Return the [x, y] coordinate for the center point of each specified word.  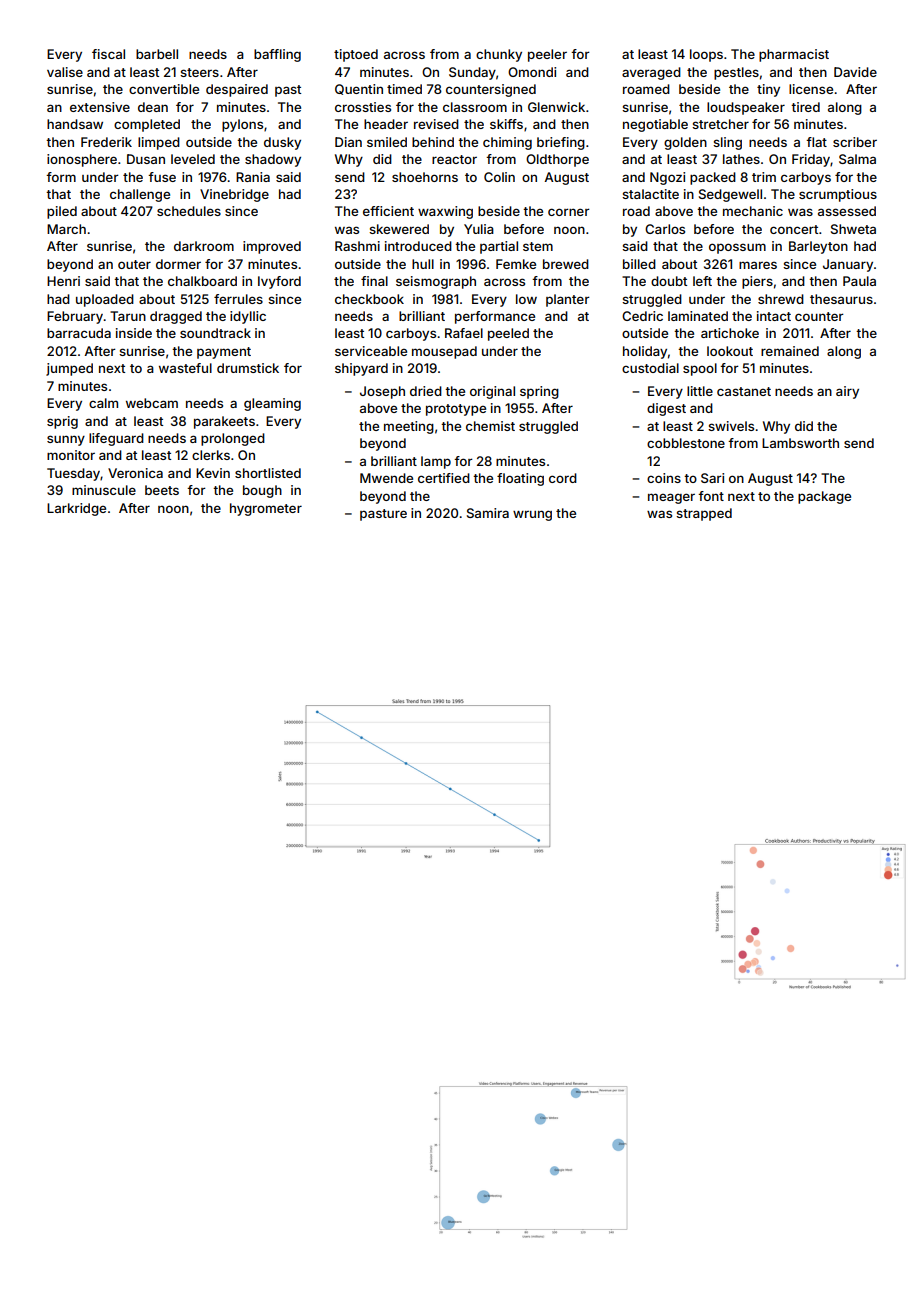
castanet [744, 391]
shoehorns [425, 177]
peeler [547, 55]
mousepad [444, 352]
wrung [532, 515]
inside [134, 333]
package [824, 497]
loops [706, 55]
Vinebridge [234, 195]
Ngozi [667, 178]
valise [65, 72]
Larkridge [76, 509]
